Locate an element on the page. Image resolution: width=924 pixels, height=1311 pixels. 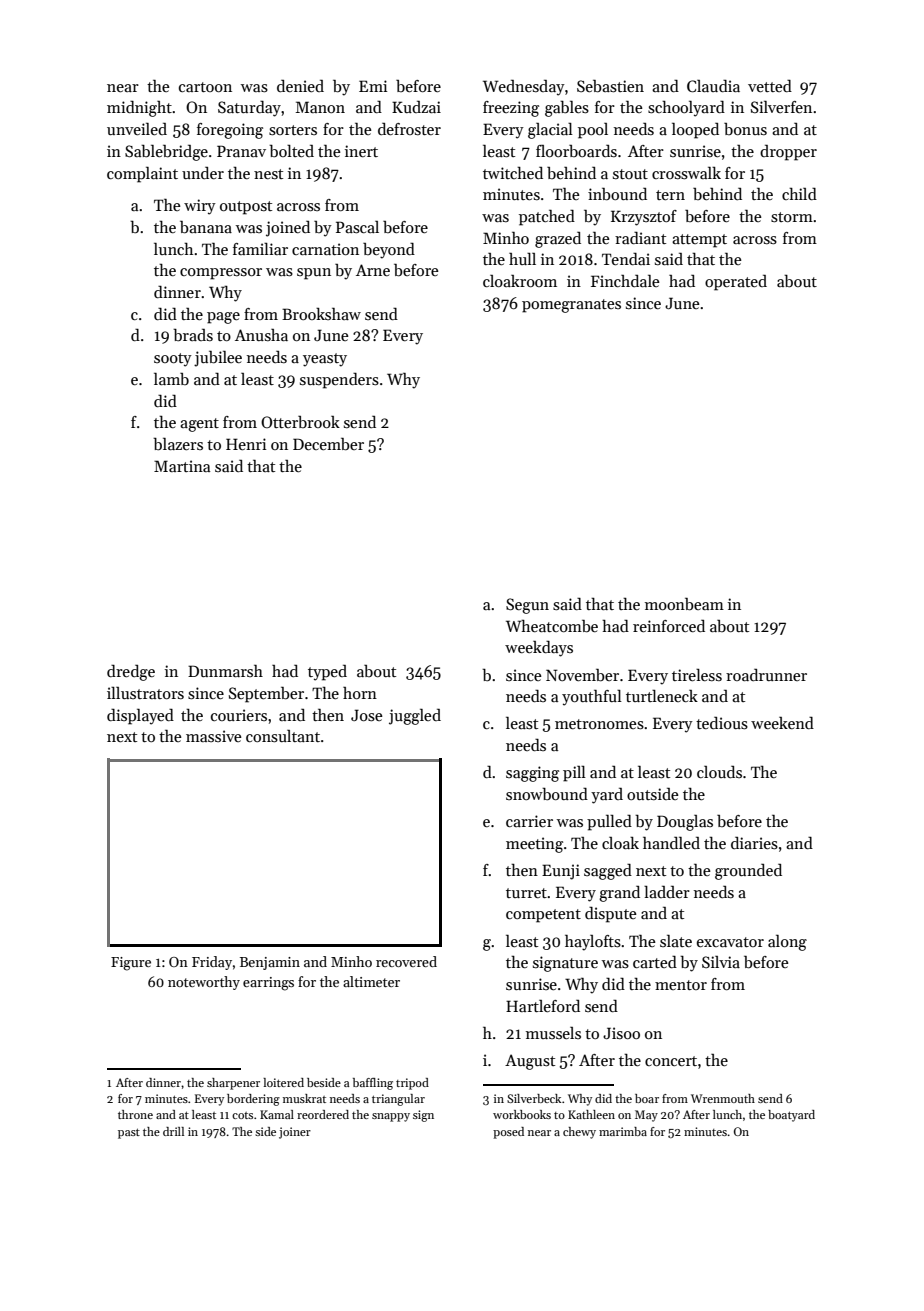
Segun is located at coordinates (527, 606).
